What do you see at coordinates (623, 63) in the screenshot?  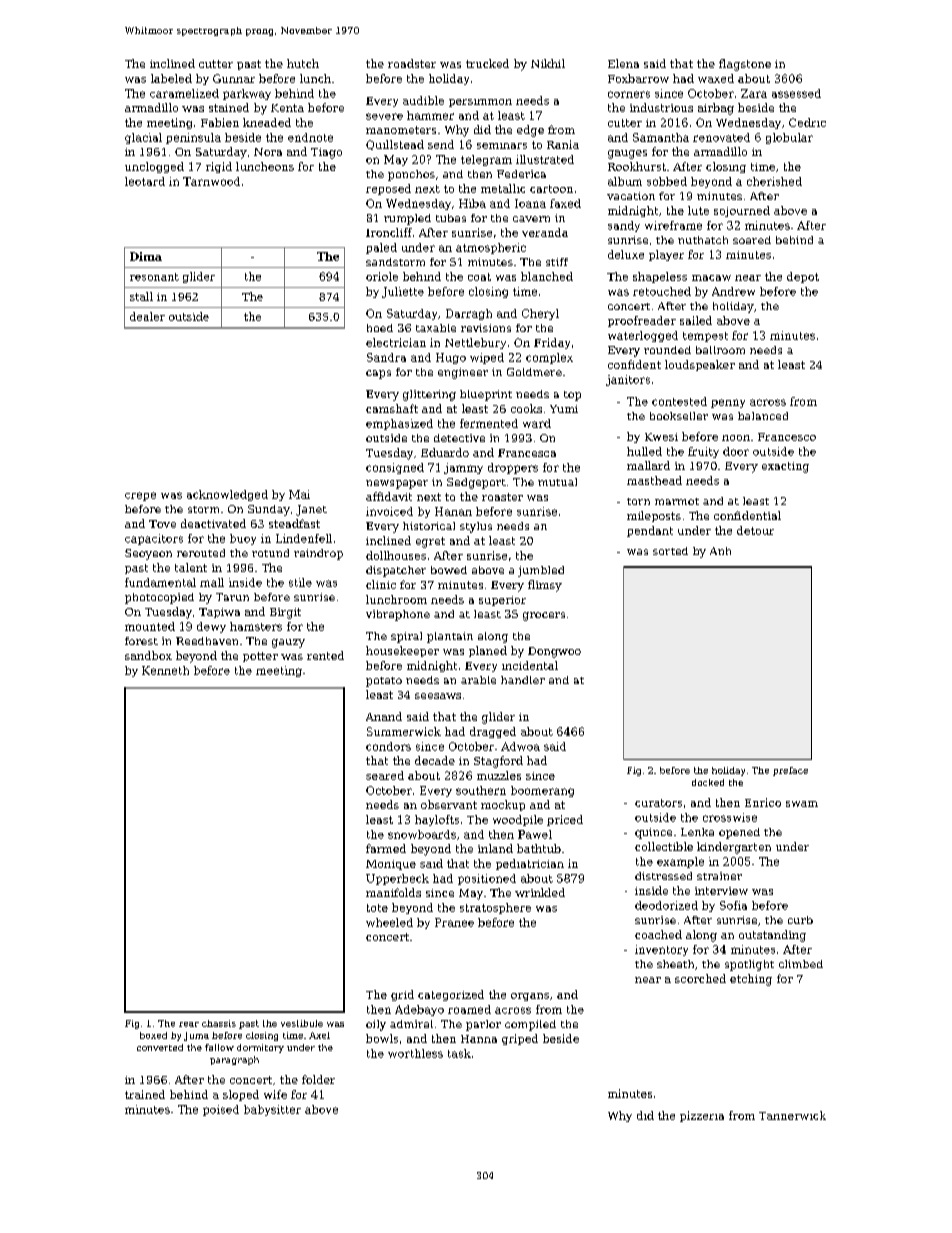 I see `Elena` at bounding box center [623, 63].
